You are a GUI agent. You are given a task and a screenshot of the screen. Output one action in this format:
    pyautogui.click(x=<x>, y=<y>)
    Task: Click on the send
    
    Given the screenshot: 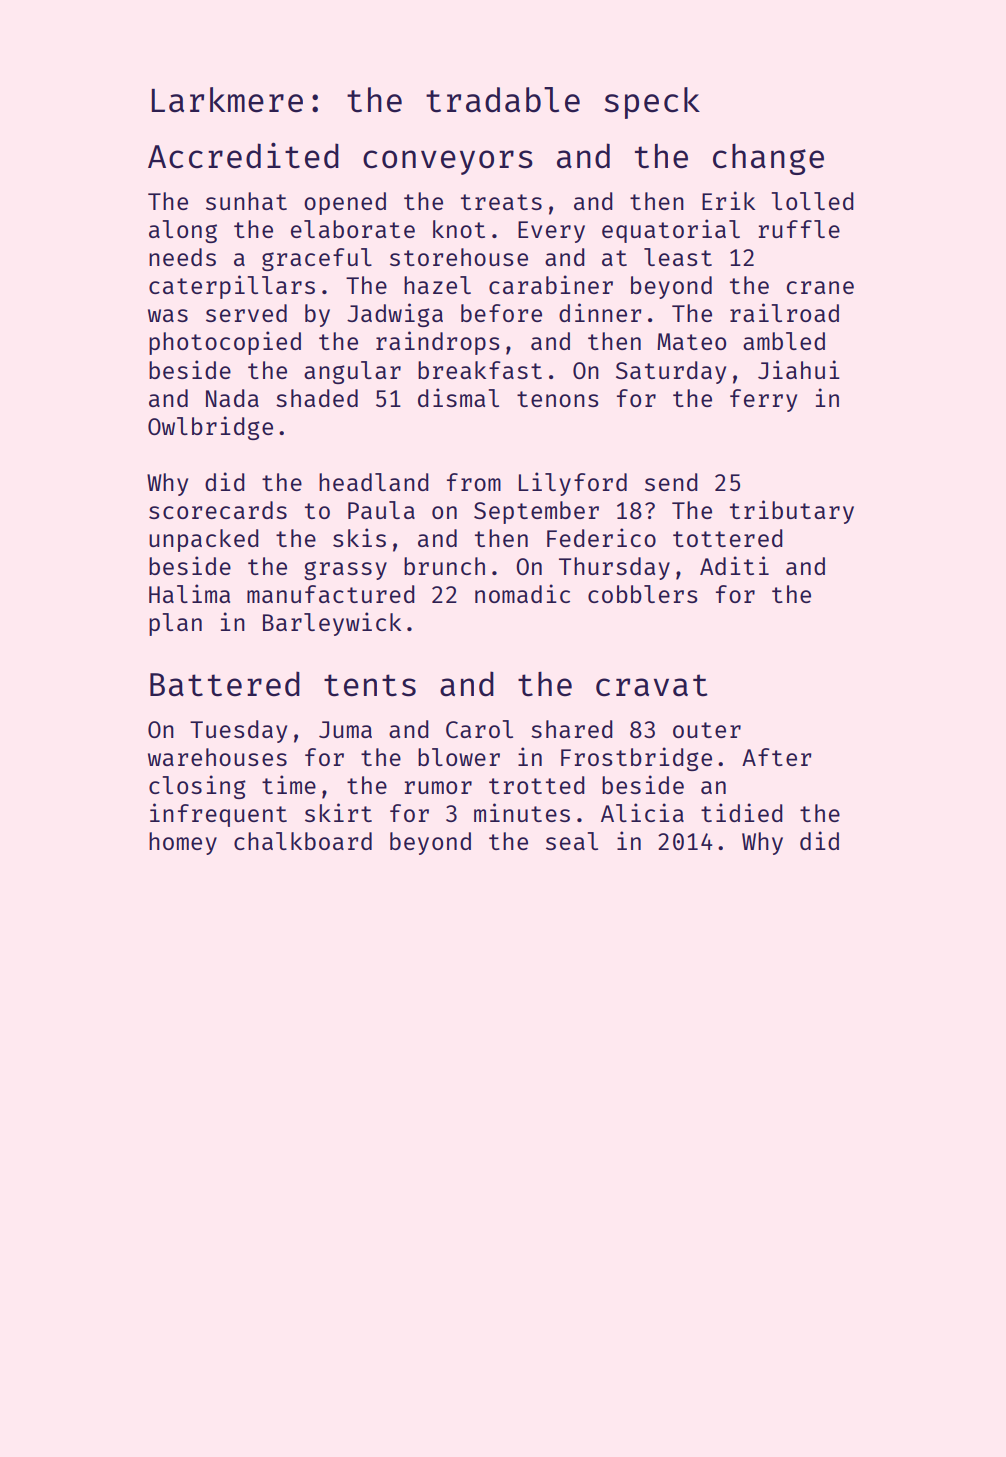 What is the action you would take?
    pyautogui.click(x=671, y=482)
